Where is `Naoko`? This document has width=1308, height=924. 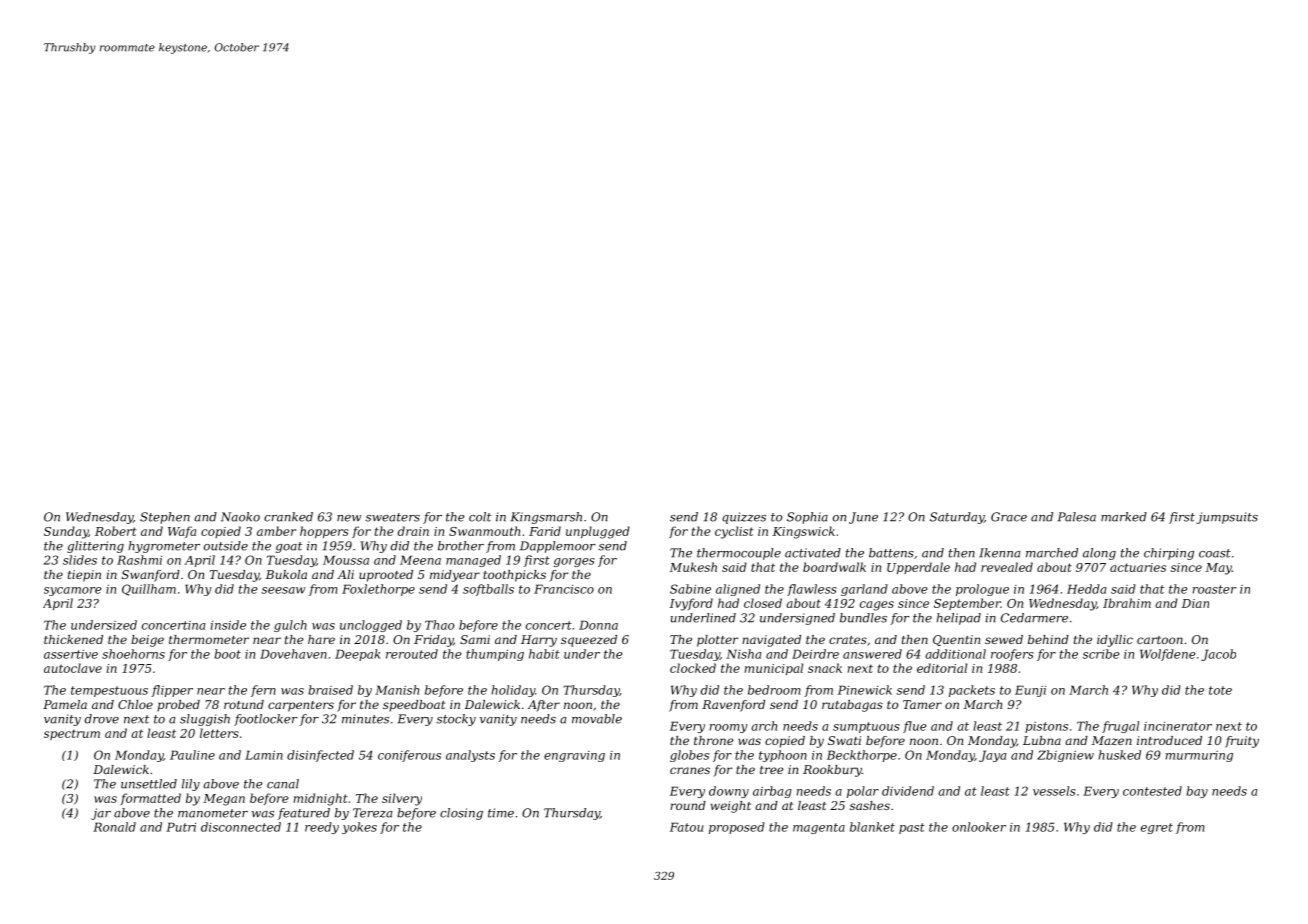
Naoko is located at coordinates (240, 517).
